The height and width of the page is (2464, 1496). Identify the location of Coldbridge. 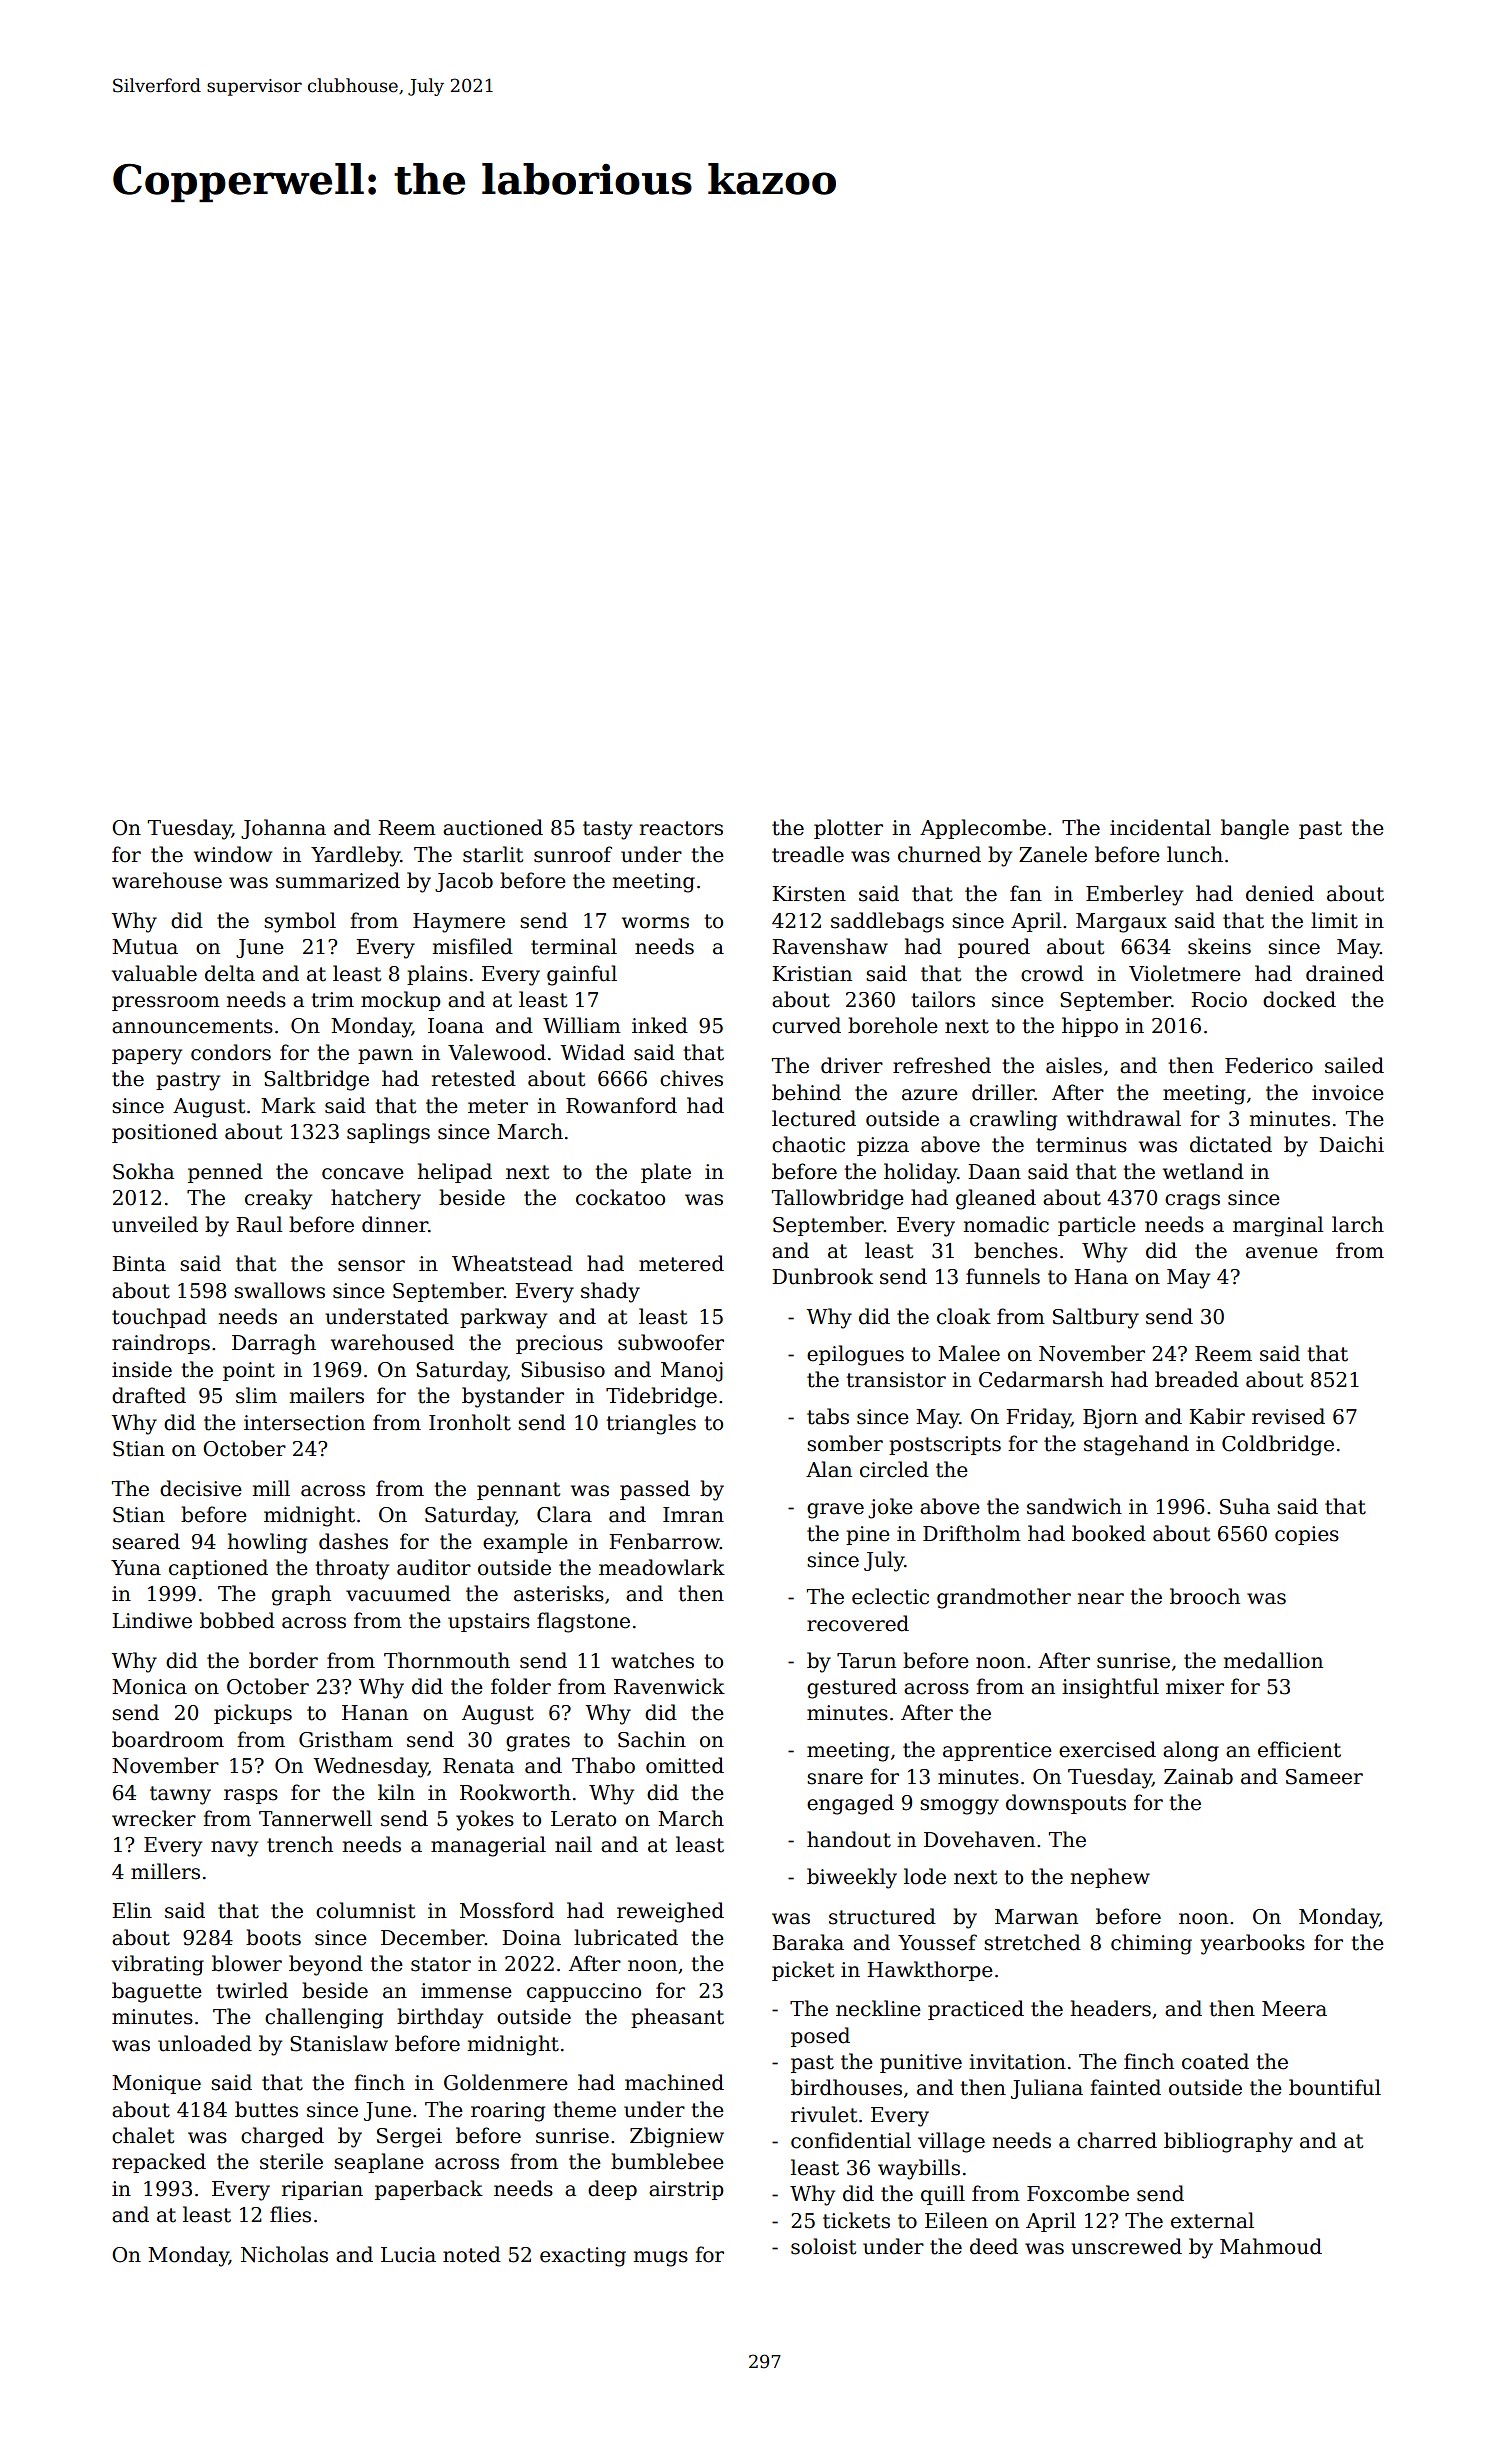
(1278, 1445).
